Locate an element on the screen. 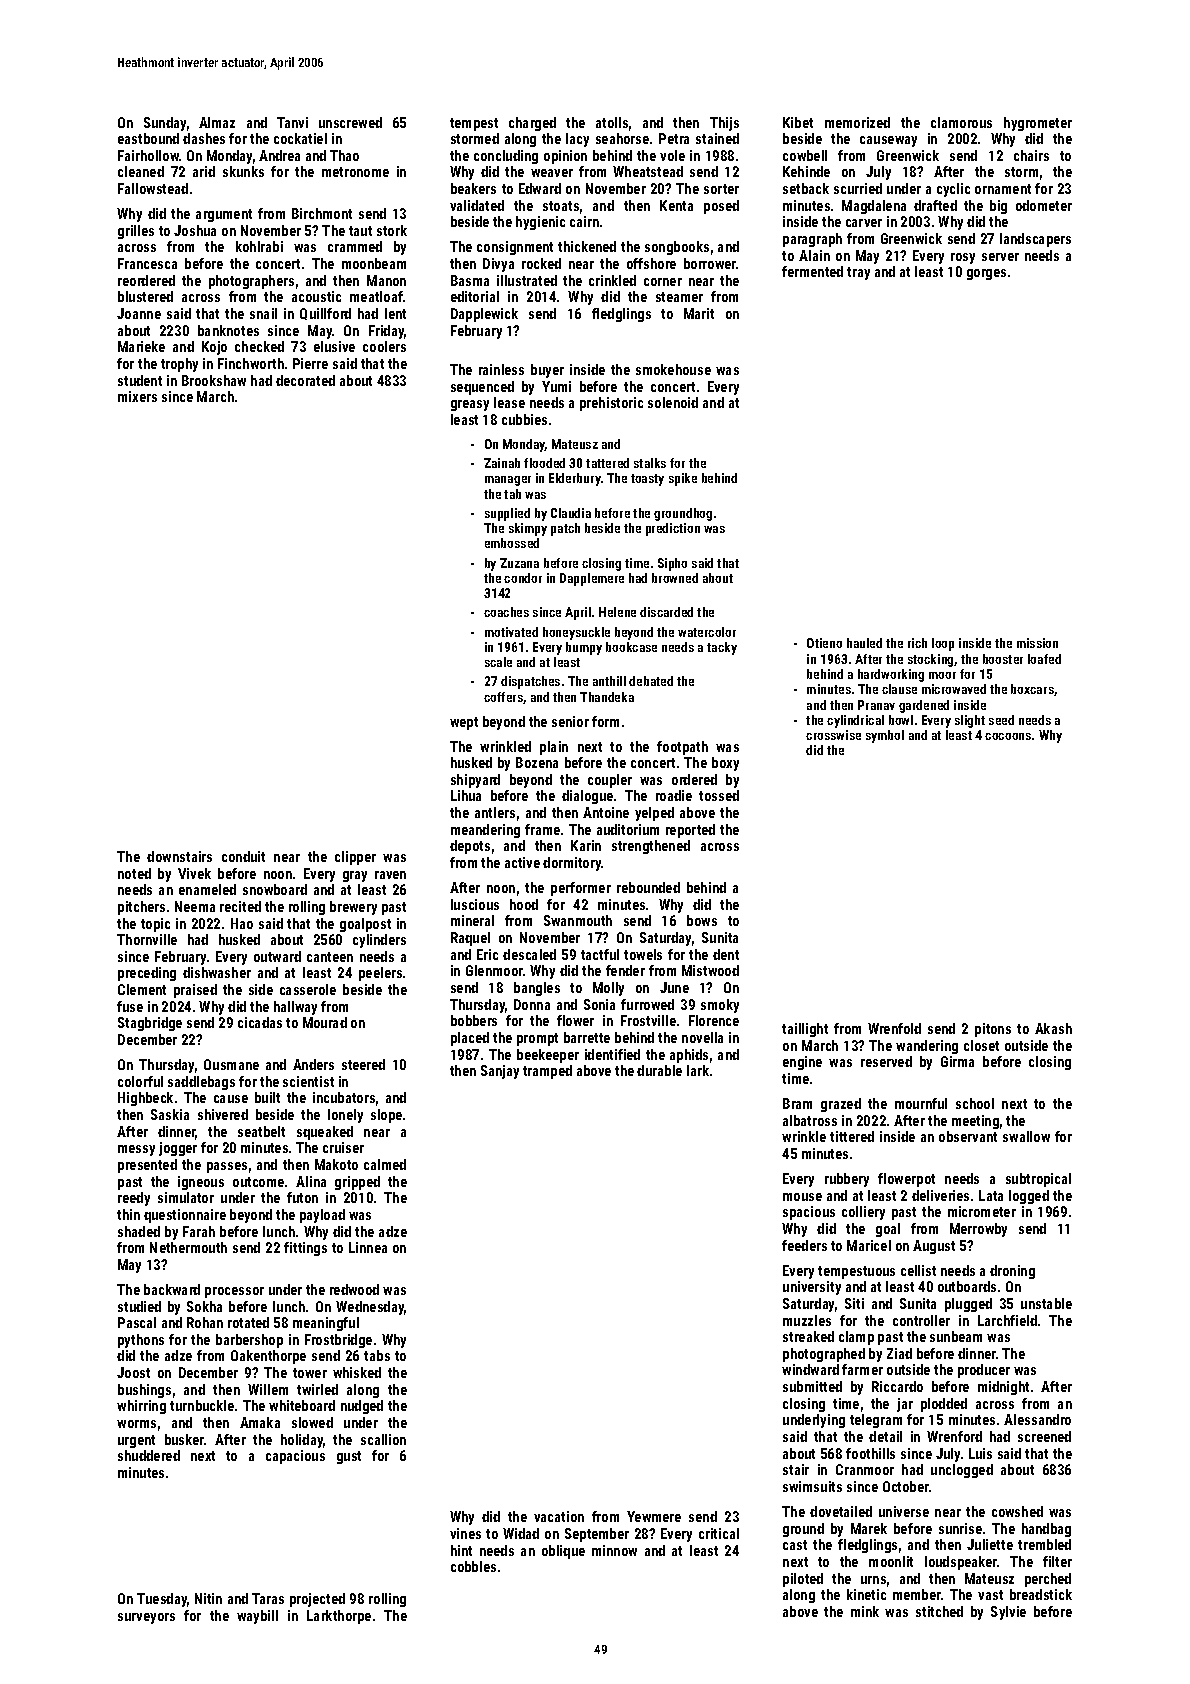 This screenshot has height=1684, width=1190. clamorous is located at coordinates (961, 122).
